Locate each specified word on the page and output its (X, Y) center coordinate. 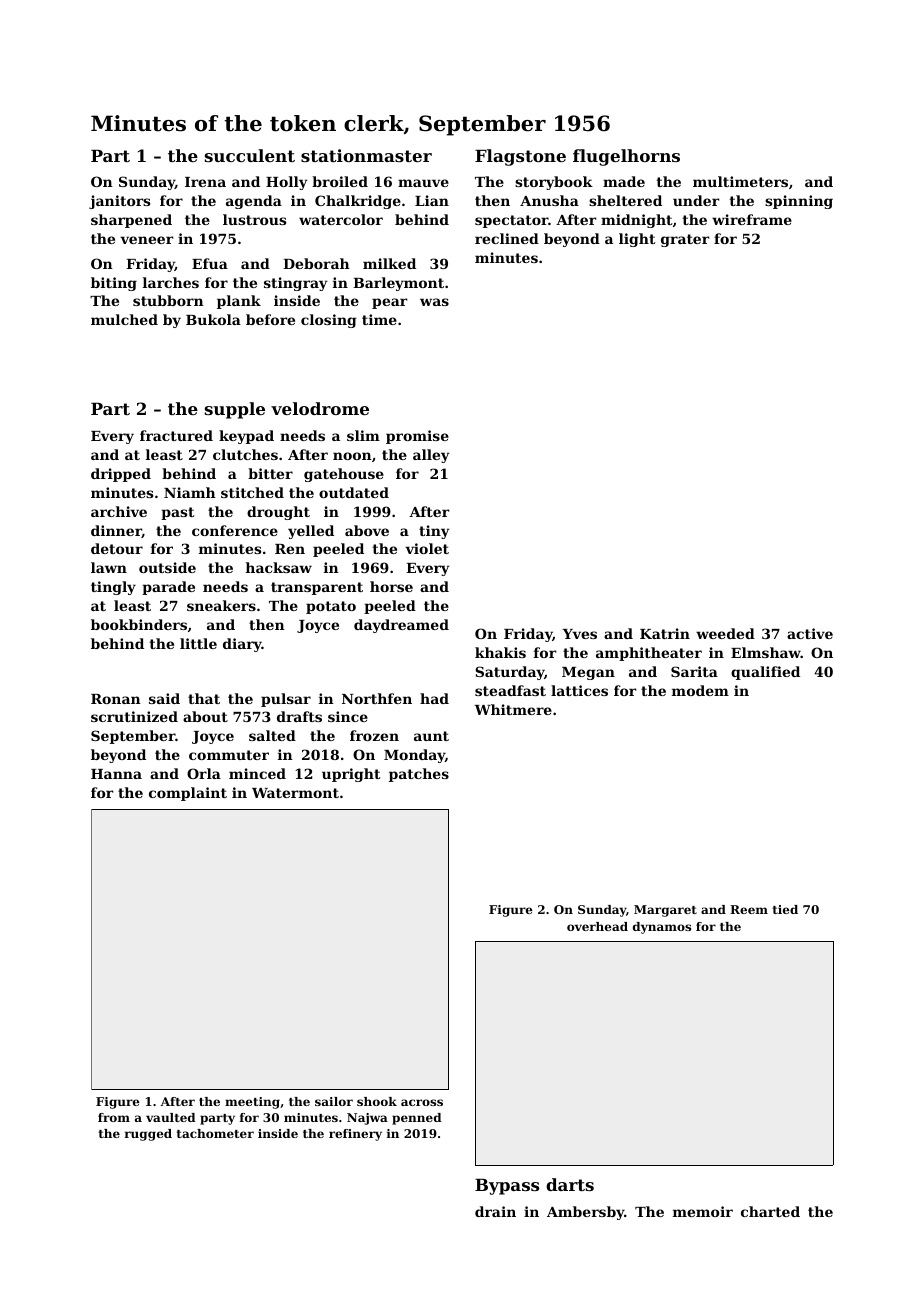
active (810, 633)
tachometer (215, 1133)
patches (419, 775)
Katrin (665, 633)
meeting (252, 1103)
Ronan (116, 699)
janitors (119, 202)
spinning (799, 202)
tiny (434, 532)
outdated (354, 492)
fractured (176, 435)
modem (700, 690)
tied (785, 909)
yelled (311, 532)
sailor (334, 1101)
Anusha (549, 200)
